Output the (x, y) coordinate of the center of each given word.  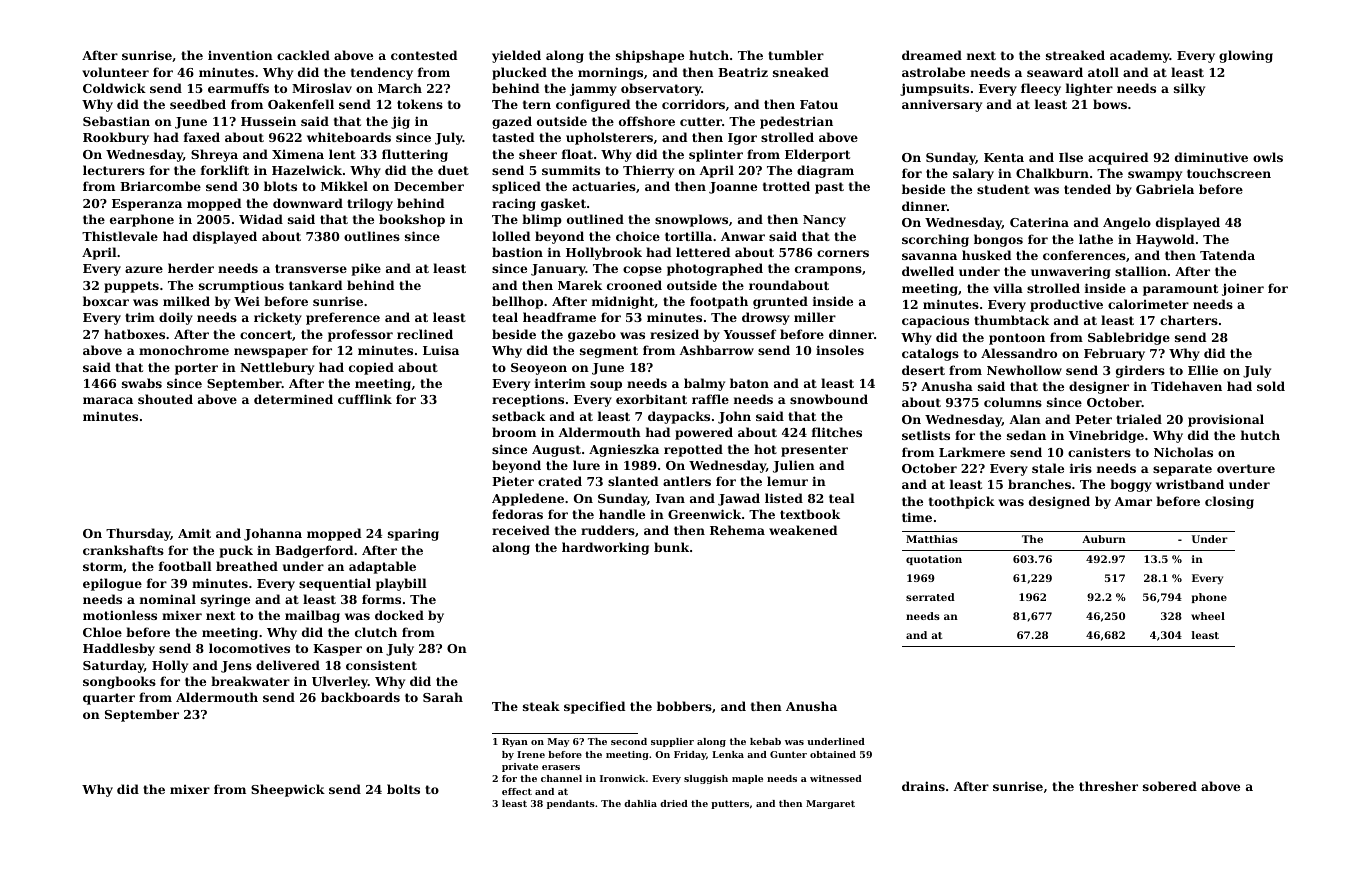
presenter (814, 451)
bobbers (684, 706)
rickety (278, 318)
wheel (1208, 616)
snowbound (829, 399)
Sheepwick (288, 790)
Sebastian (116, 121)
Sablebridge (1129, 338)
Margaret (830, 804)
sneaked (801, 72)
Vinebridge (1106, 436)
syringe (225, 601)
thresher (1108, 786)
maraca (108, 400)
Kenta (1004, 157)
